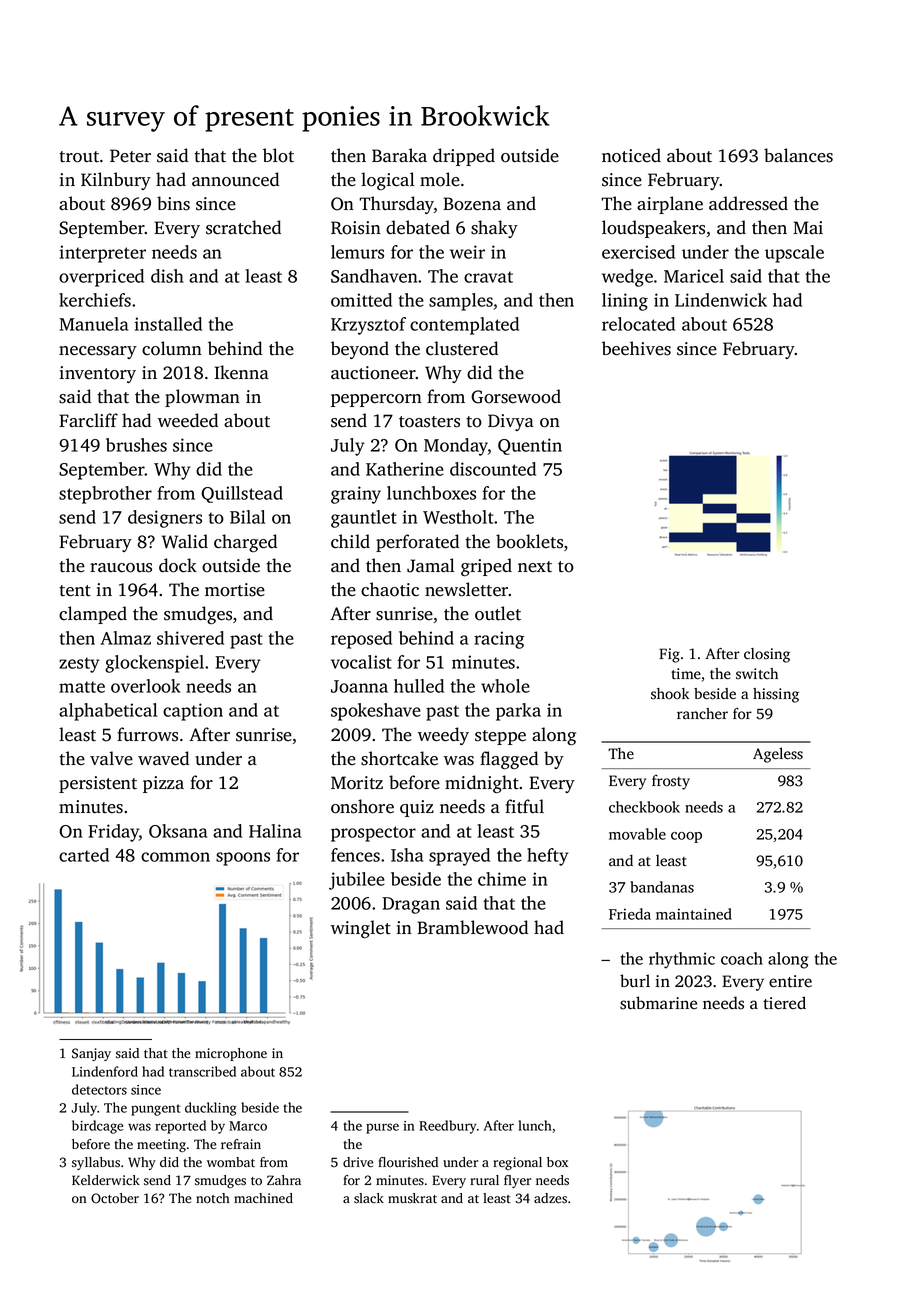 Image resolution: width=908 pixels, height=1316 pixels. I want to click on dish, so click(167, 276).
